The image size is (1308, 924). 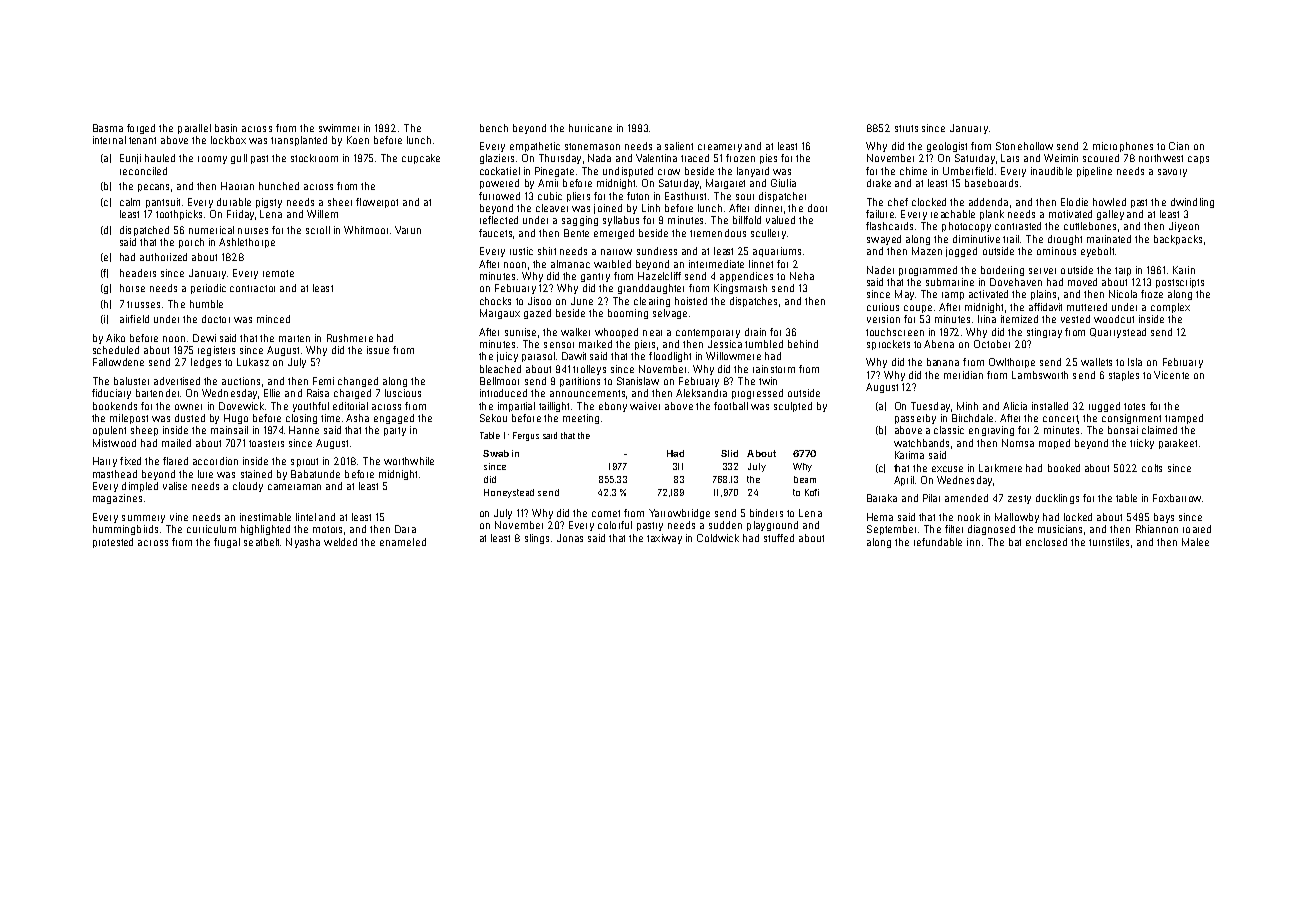 I want to click on protested, so click(x=113, y=543).
